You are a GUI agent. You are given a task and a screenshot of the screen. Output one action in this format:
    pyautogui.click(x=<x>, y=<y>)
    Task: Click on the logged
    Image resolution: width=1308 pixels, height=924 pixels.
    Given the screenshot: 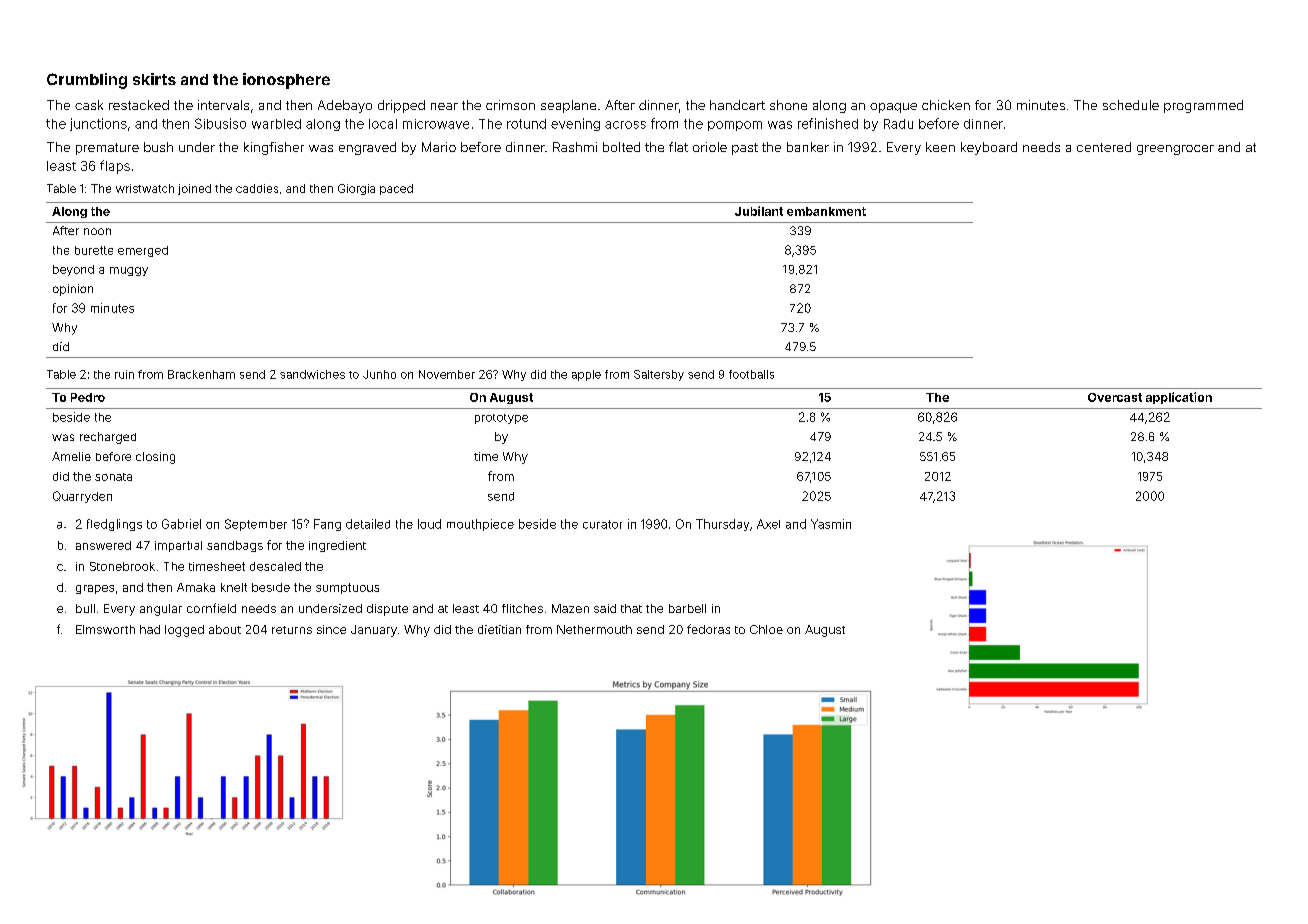 What is the action you would take?
    pyautogui.click(x=184, y=631)
